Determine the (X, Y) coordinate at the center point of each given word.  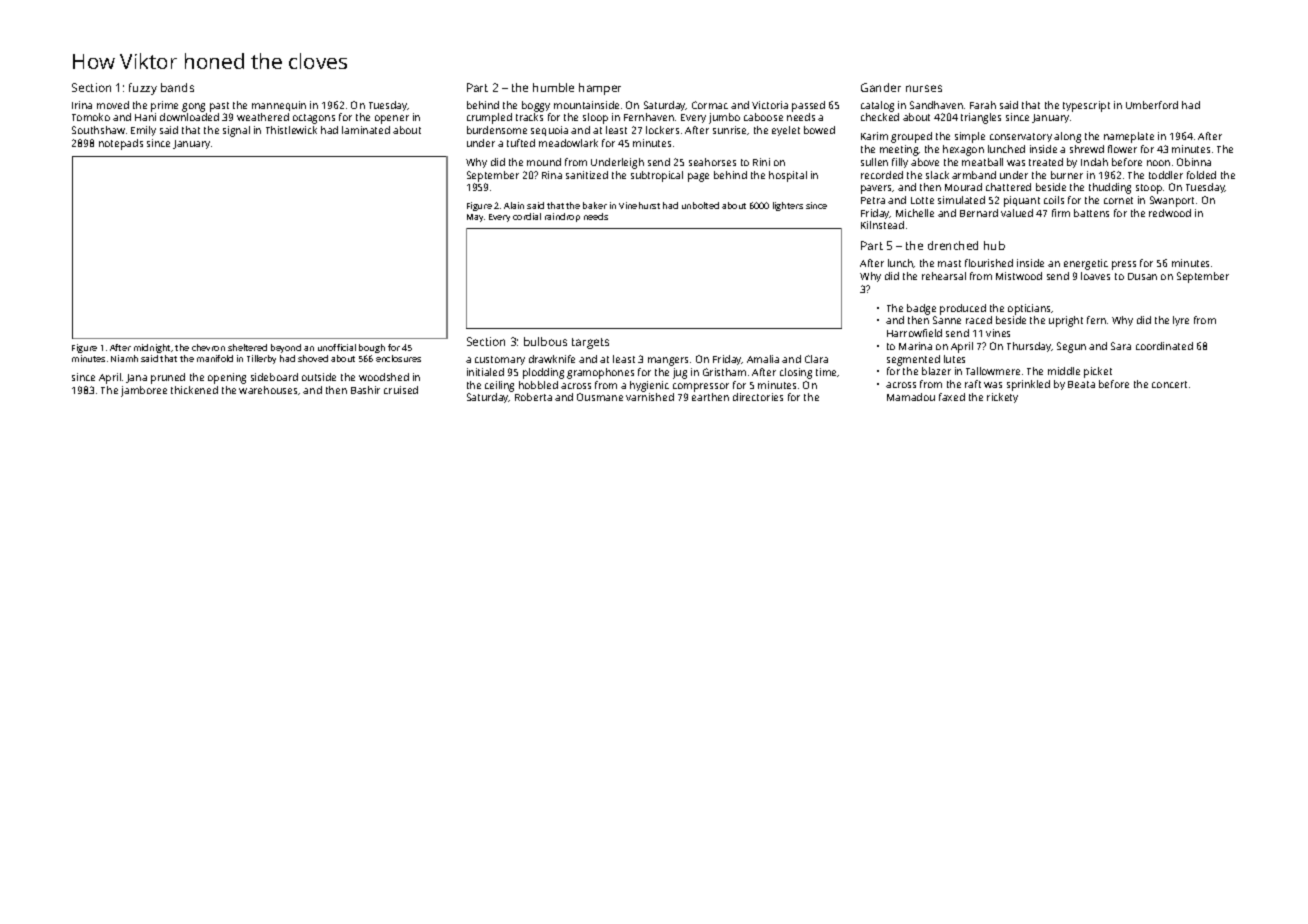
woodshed (384, 377)
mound (544, 162)
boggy (536, 106)
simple (970, 137)
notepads (121, 144)
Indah (1094, 162)
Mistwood (1019, 276)
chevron (208, 347)
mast (949, 263)
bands (177, 87)
